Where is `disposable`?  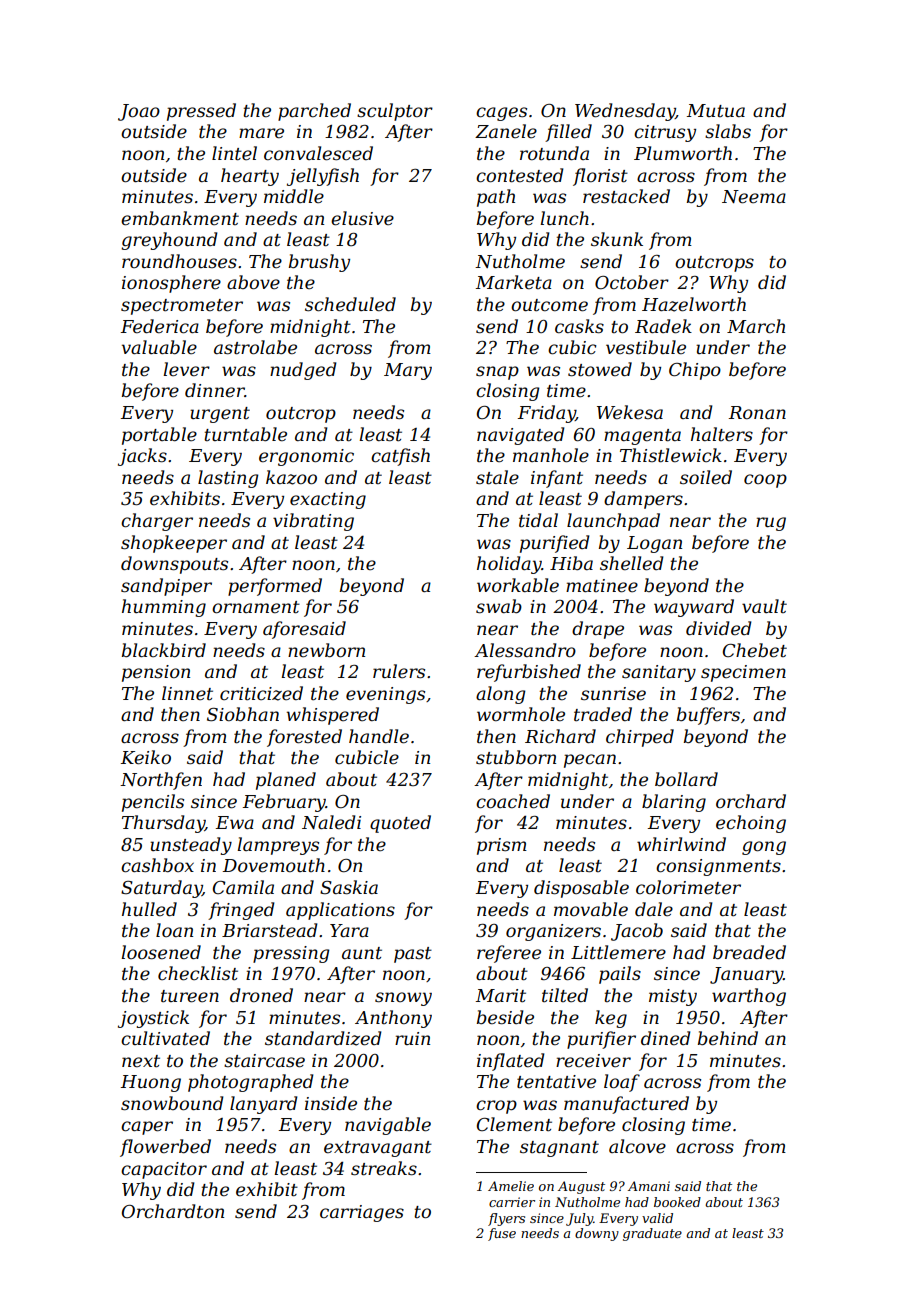
disposable is located at coordinates (581, 889).
